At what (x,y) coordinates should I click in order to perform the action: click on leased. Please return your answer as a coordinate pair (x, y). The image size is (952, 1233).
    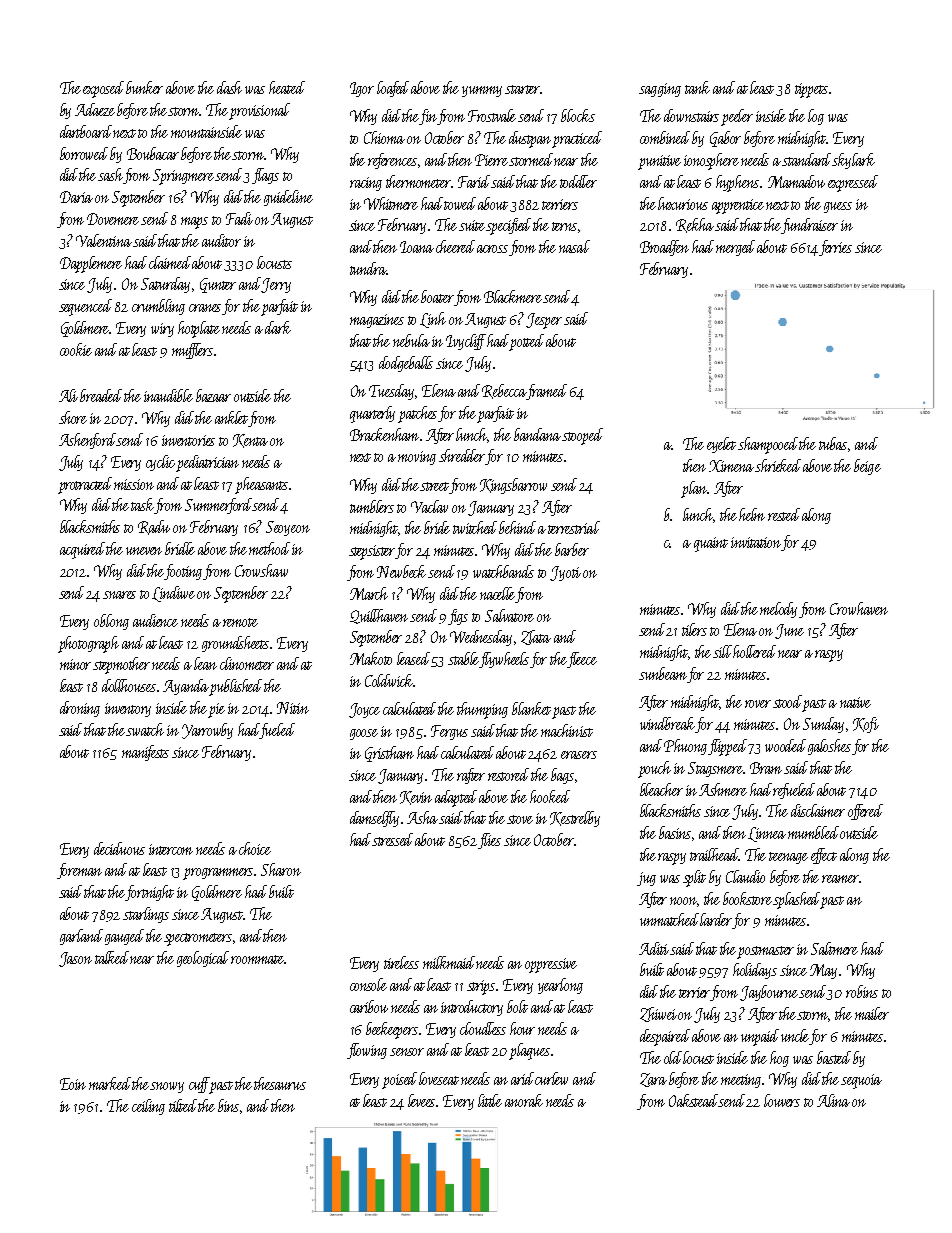
    Looking at the image, I should click on (413, 658).
